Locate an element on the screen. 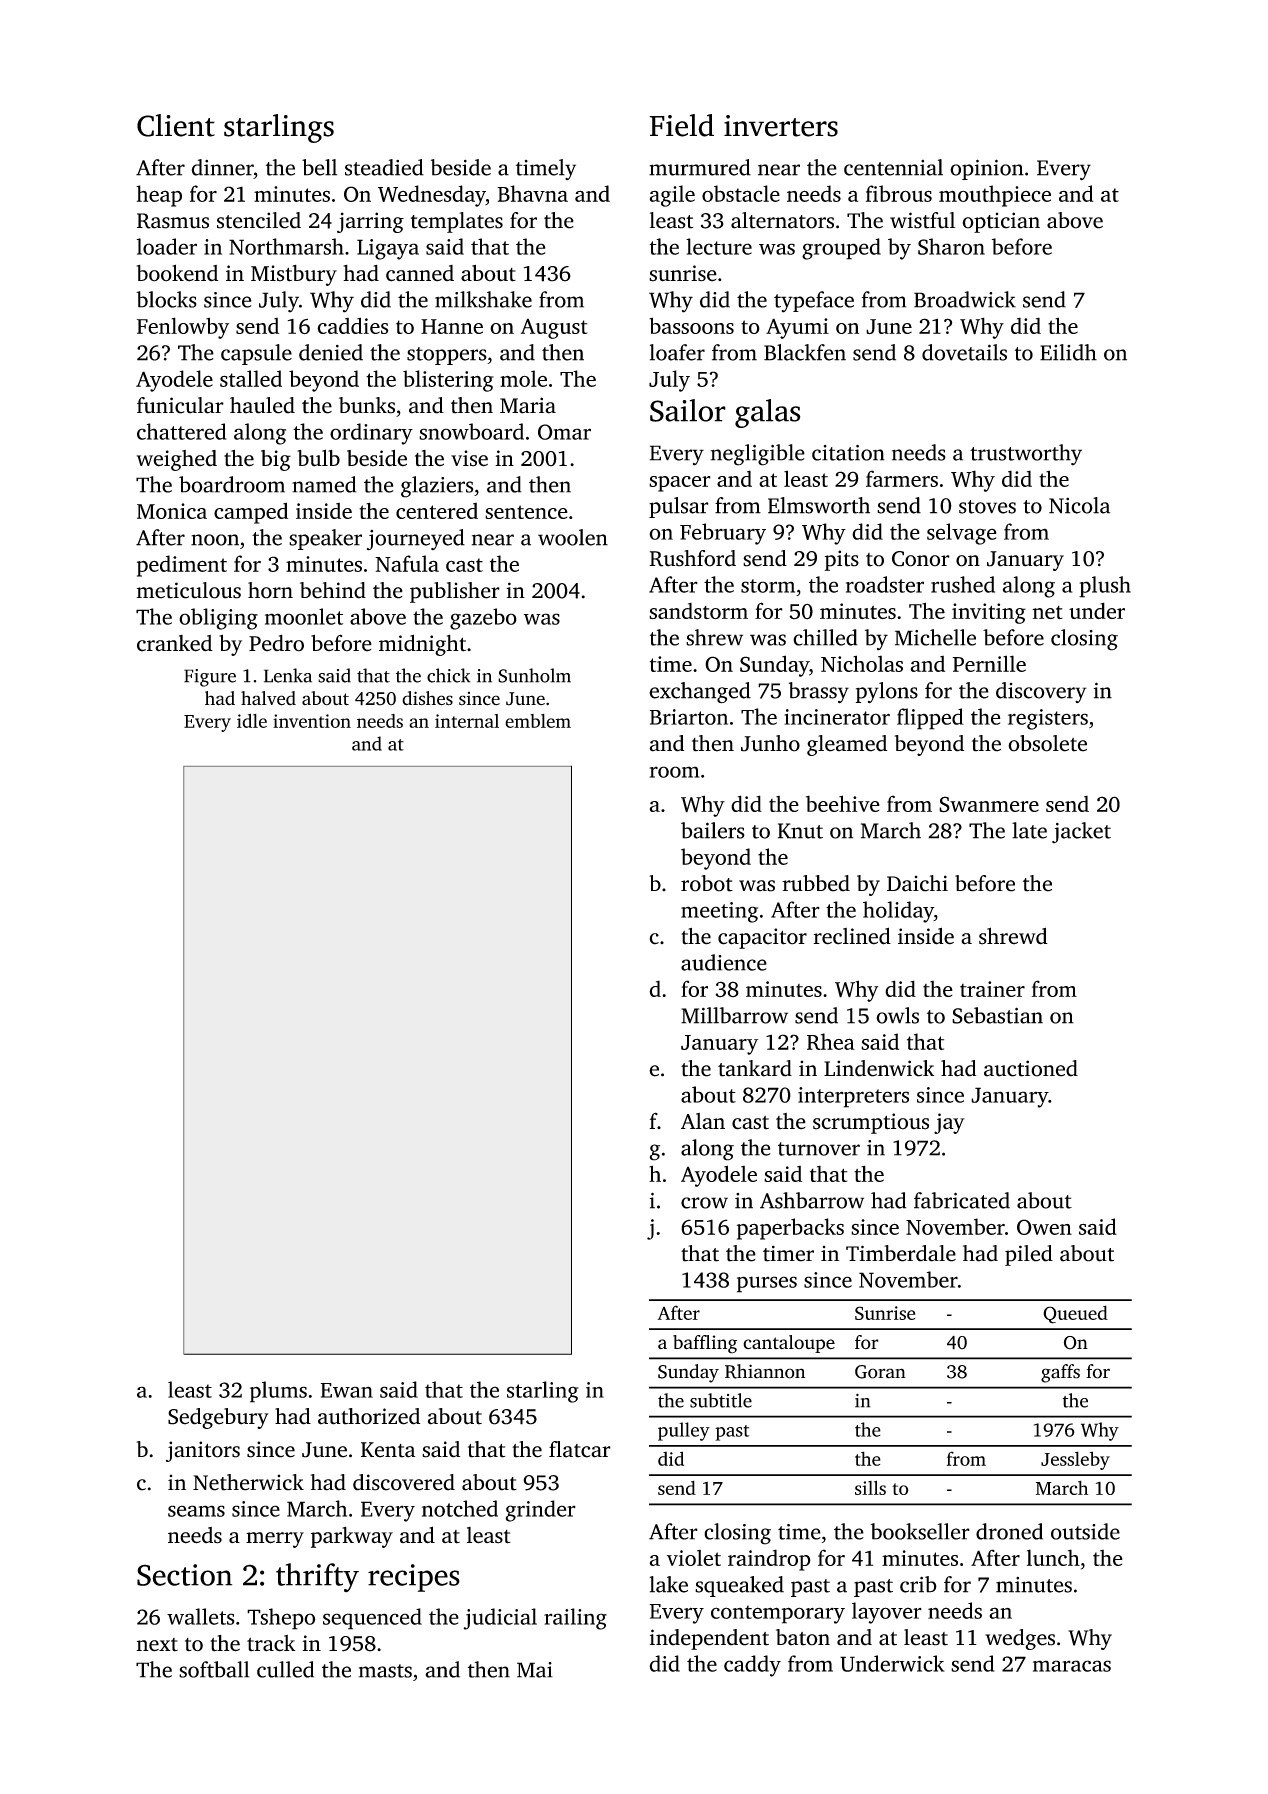  trustworthy is located at coordinates (1026, 455).
